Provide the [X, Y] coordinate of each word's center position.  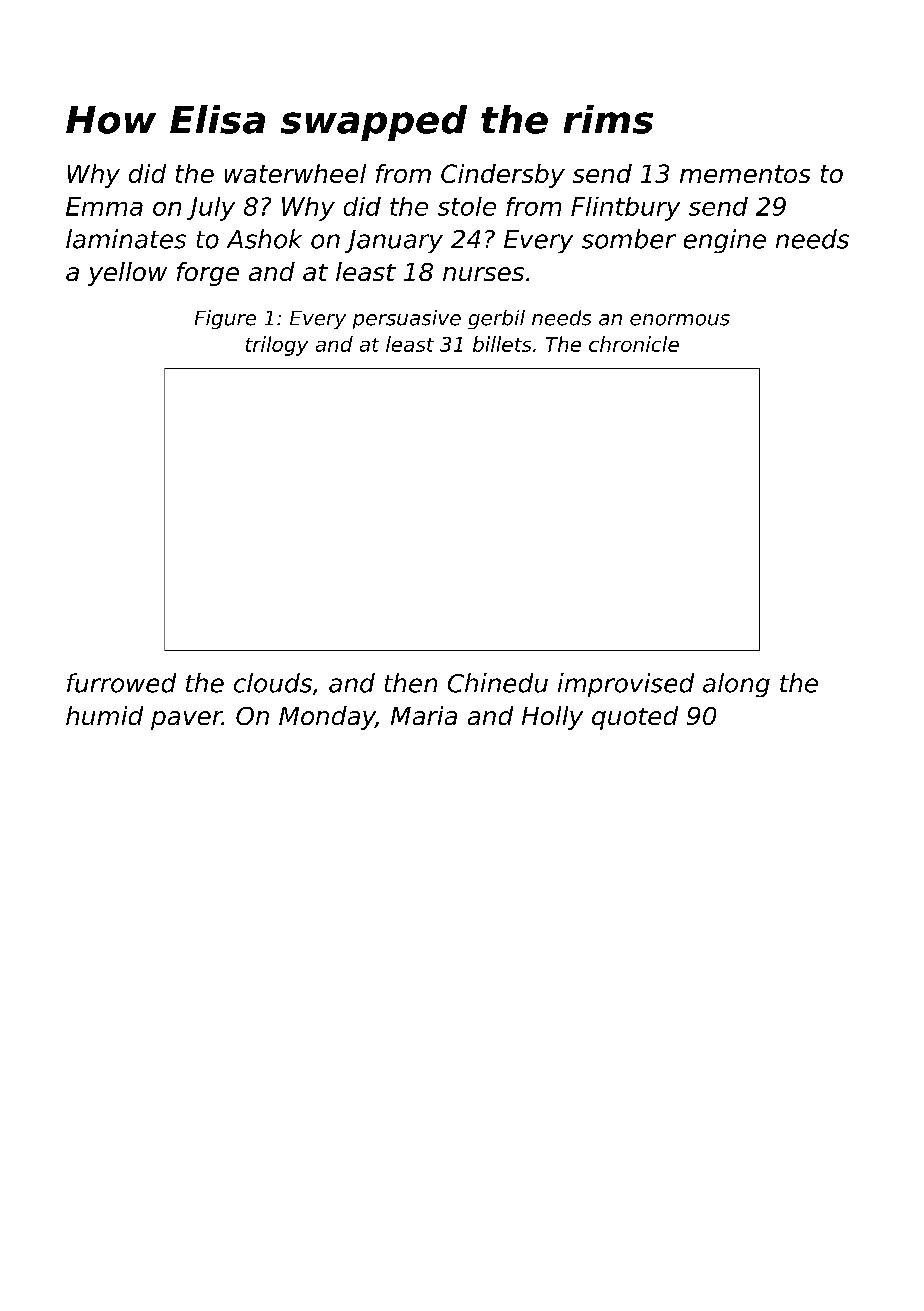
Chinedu [498, 683]
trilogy [277, 346]
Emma [104, 206]
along [736, 685]
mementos [745, 174]
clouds [273, 683]
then [411, 683]
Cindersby [503, 176]
